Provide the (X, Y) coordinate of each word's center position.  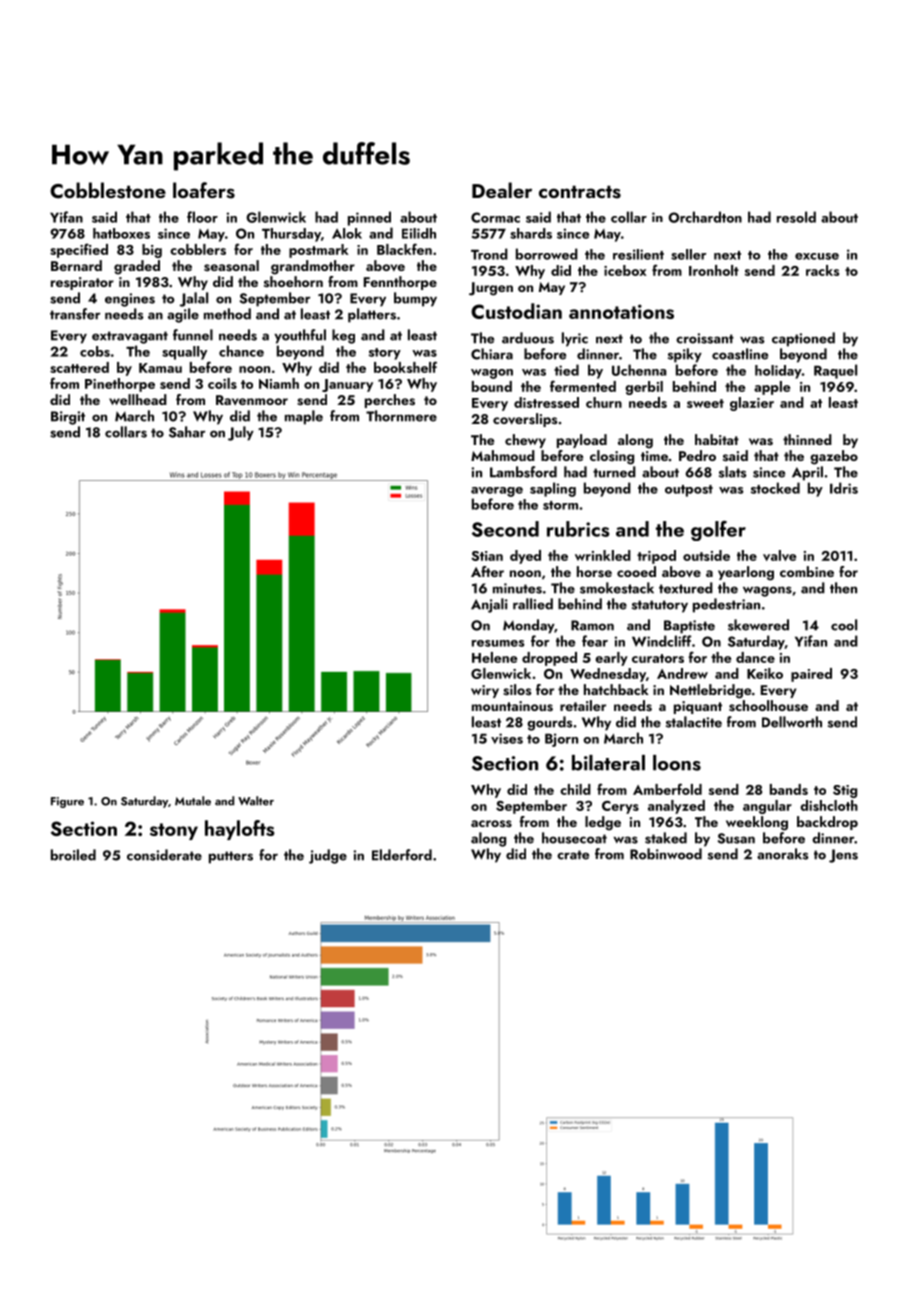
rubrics (578, 529)
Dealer (502, 190)
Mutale (193, 801)
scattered (79, 367)
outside (706, 555)
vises (507, 738)
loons (677, 763)
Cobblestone (108, 190)
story (385, 354)
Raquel (835, 371)
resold (796, 217)
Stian (487, 556)
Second (505, 529)
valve (779, 555)
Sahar (187, 432)
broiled (73, 855)
